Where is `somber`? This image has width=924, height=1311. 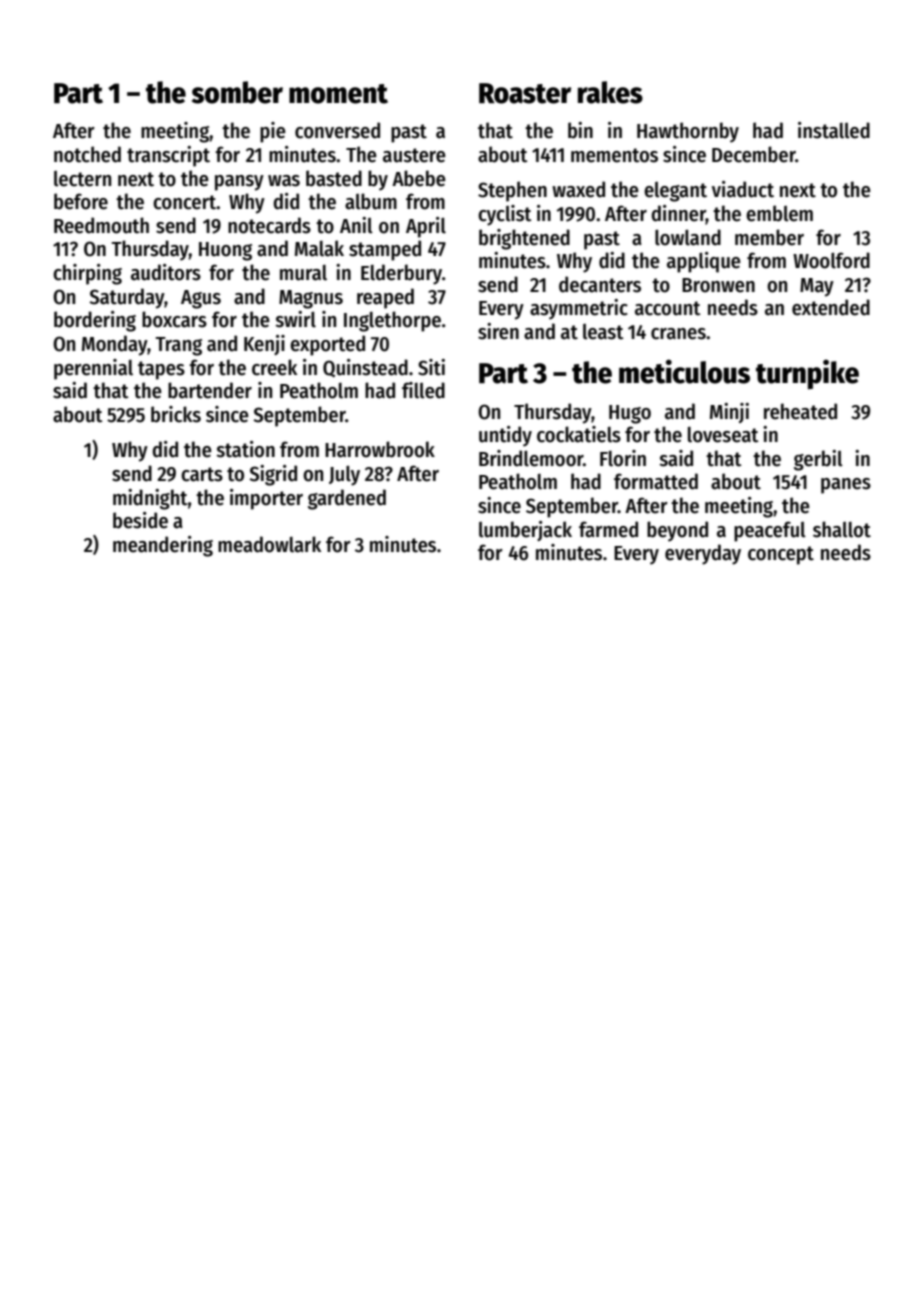 somber is located at coordinates (237, 92).
